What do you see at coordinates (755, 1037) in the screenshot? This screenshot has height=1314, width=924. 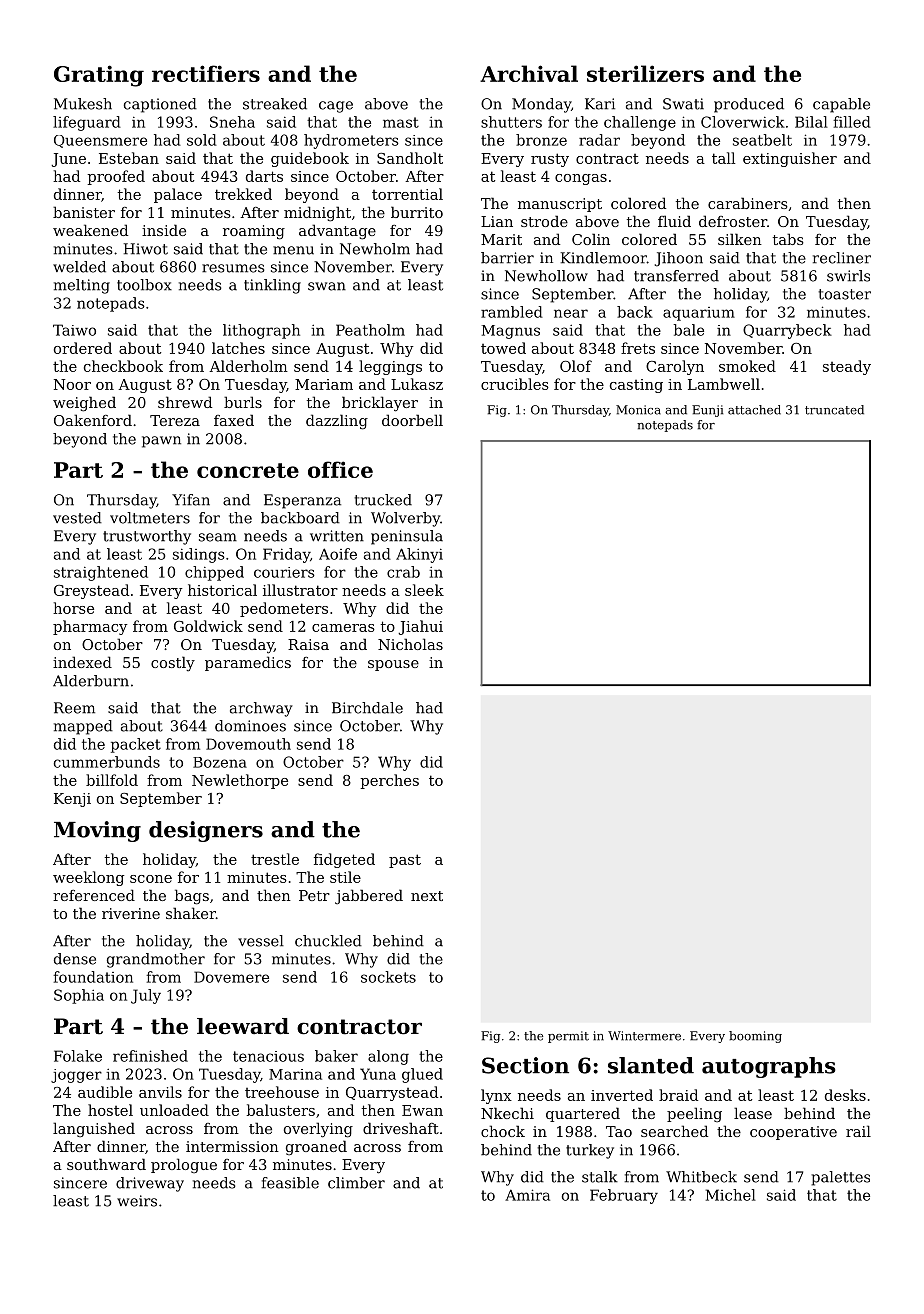 I see `booming` at bounding box center [755, 1037].
